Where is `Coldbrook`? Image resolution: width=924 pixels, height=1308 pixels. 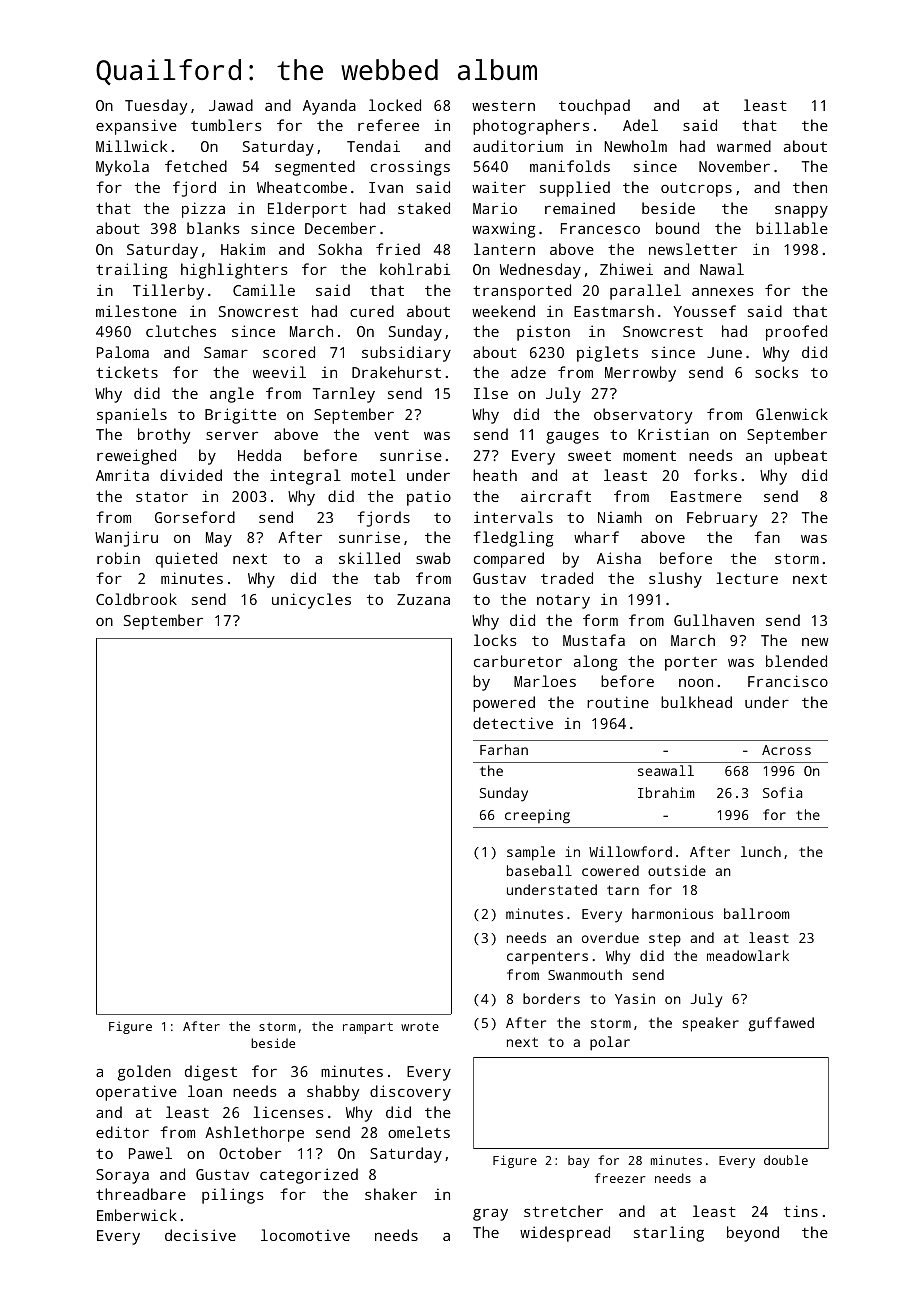 Coldbrook is located at coordinates (136, 599).
